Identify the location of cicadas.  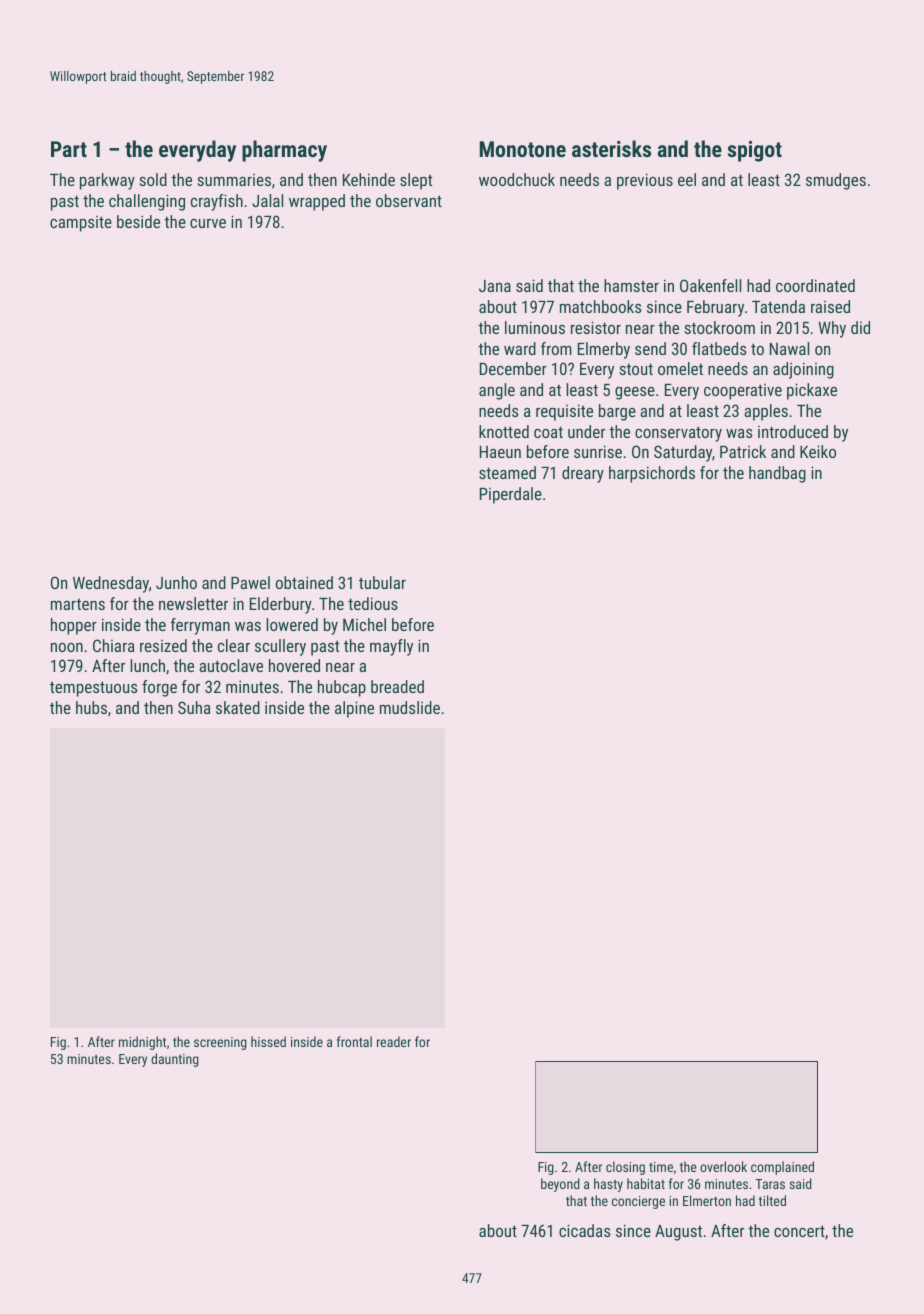
(584, 1230).
